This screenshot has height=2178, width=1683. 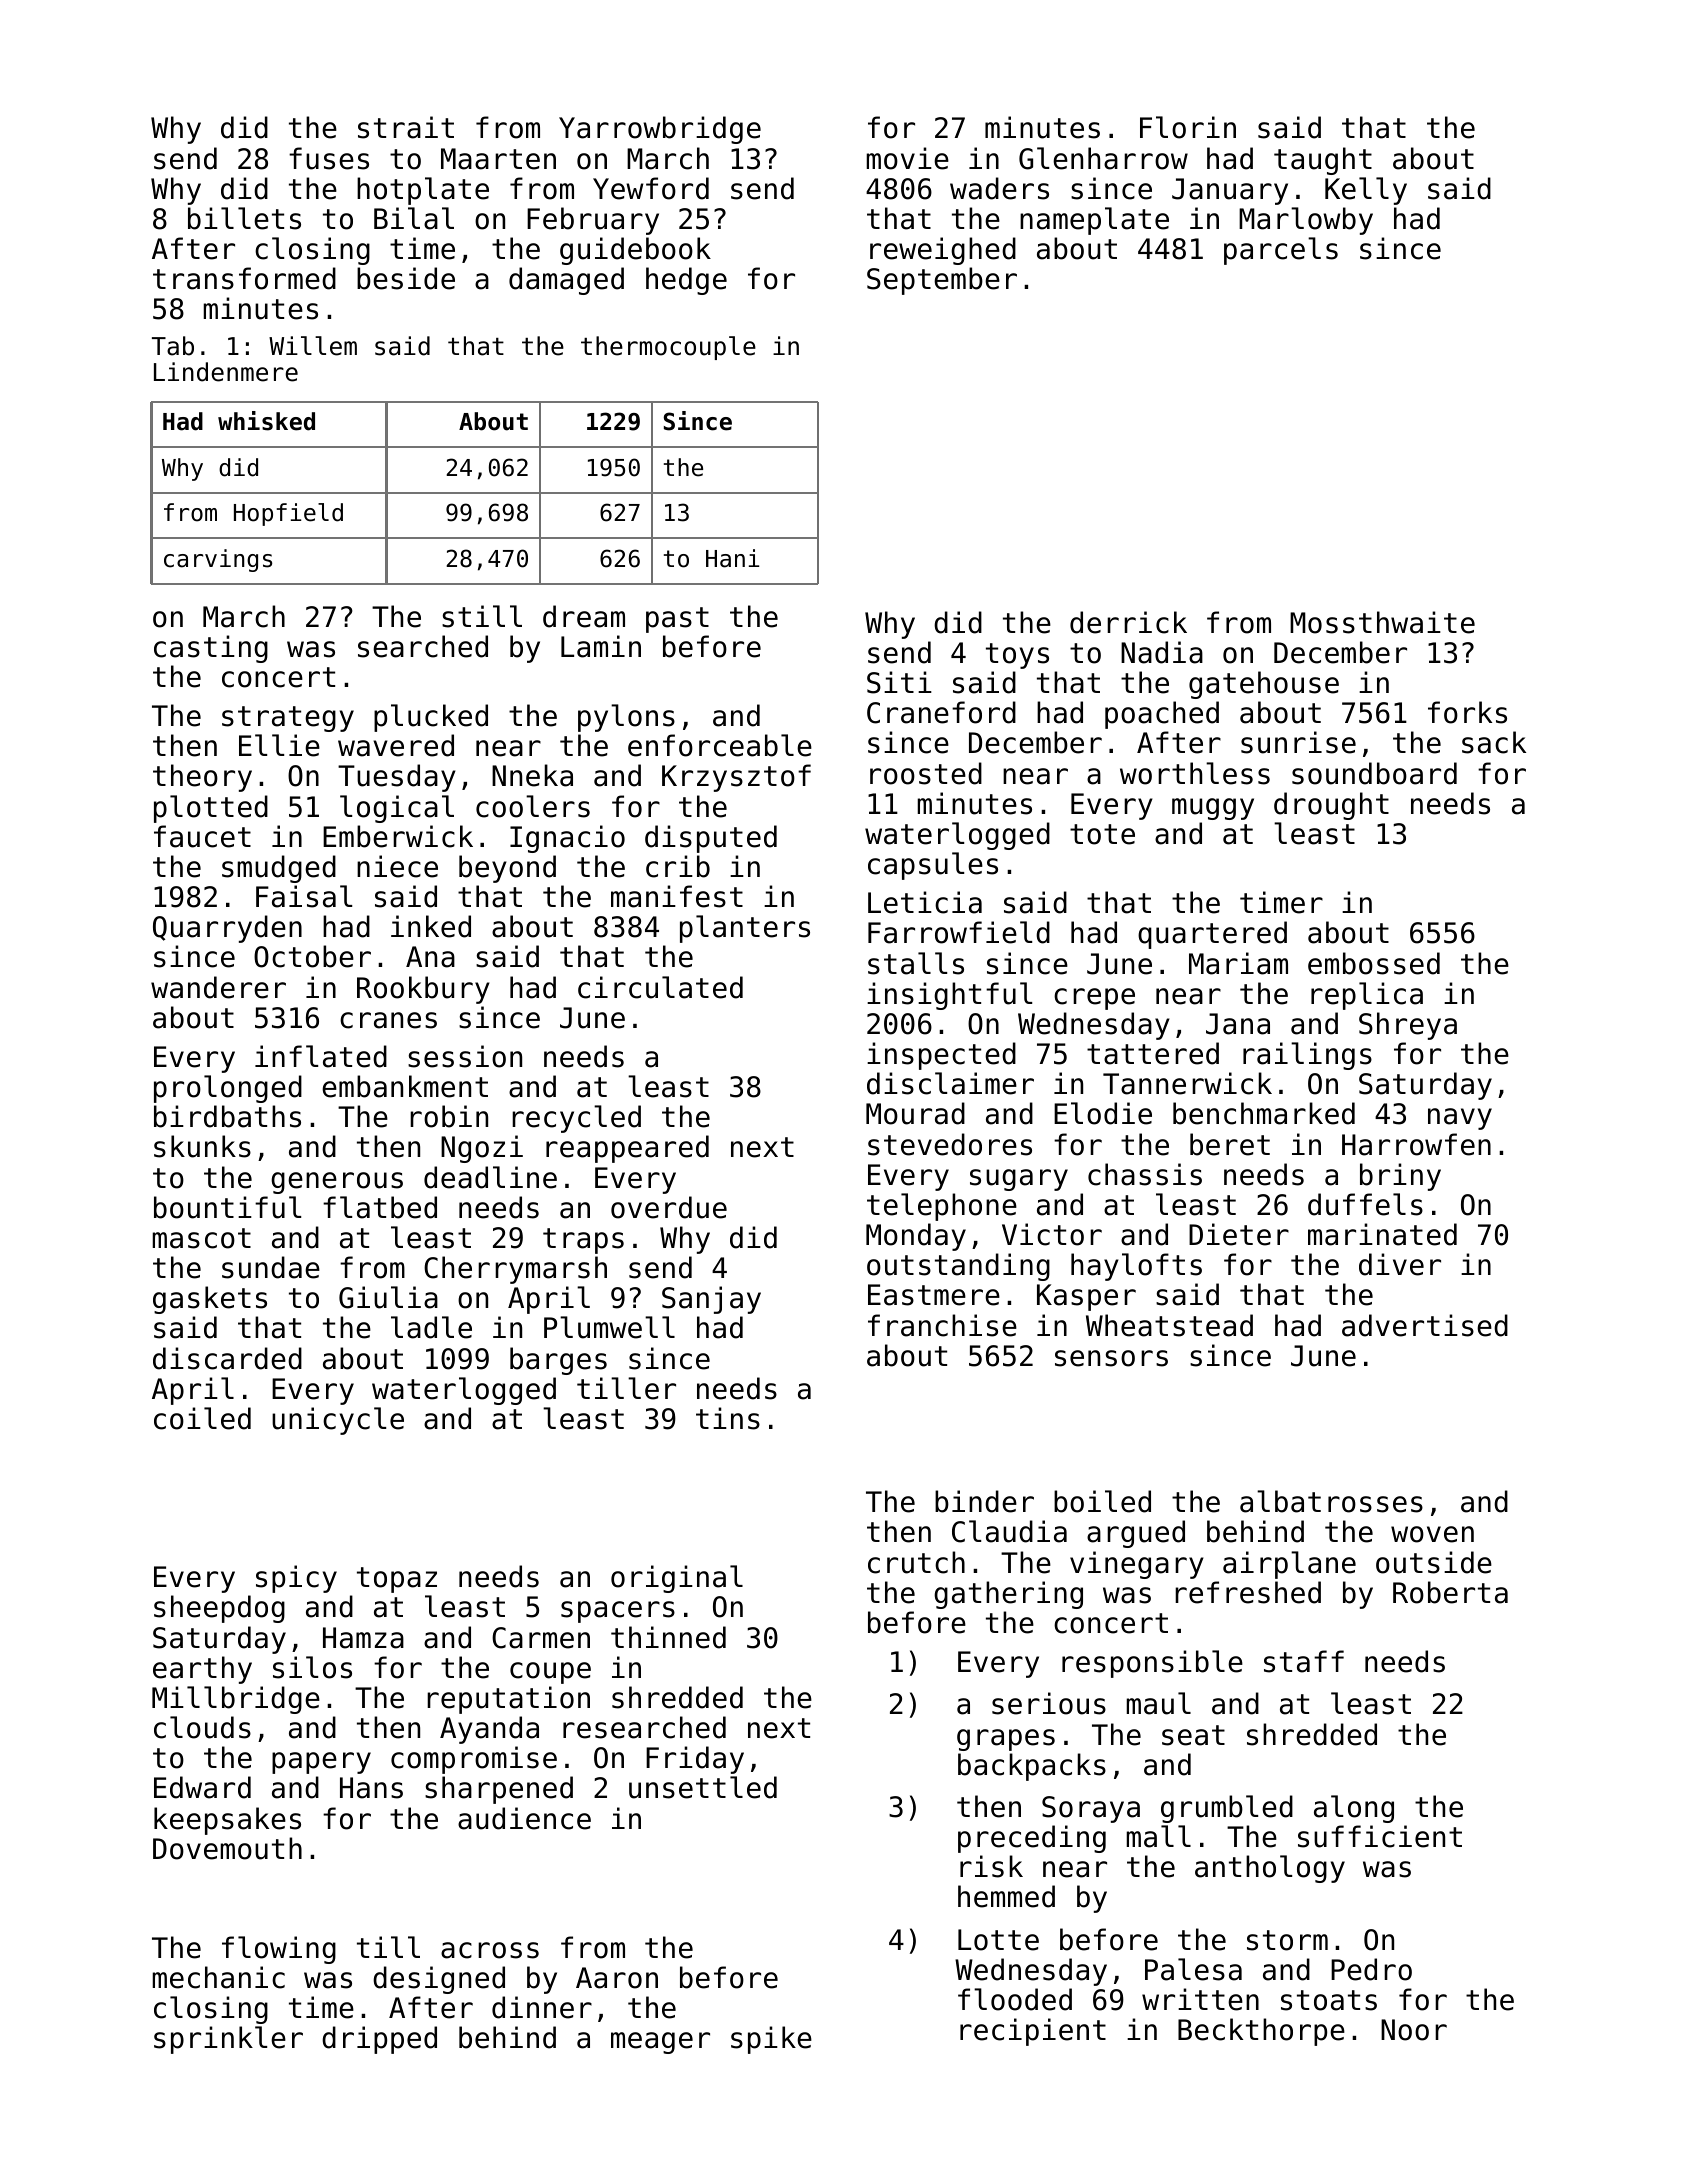 I want to click on forks, so click(x=1467, y=712).
